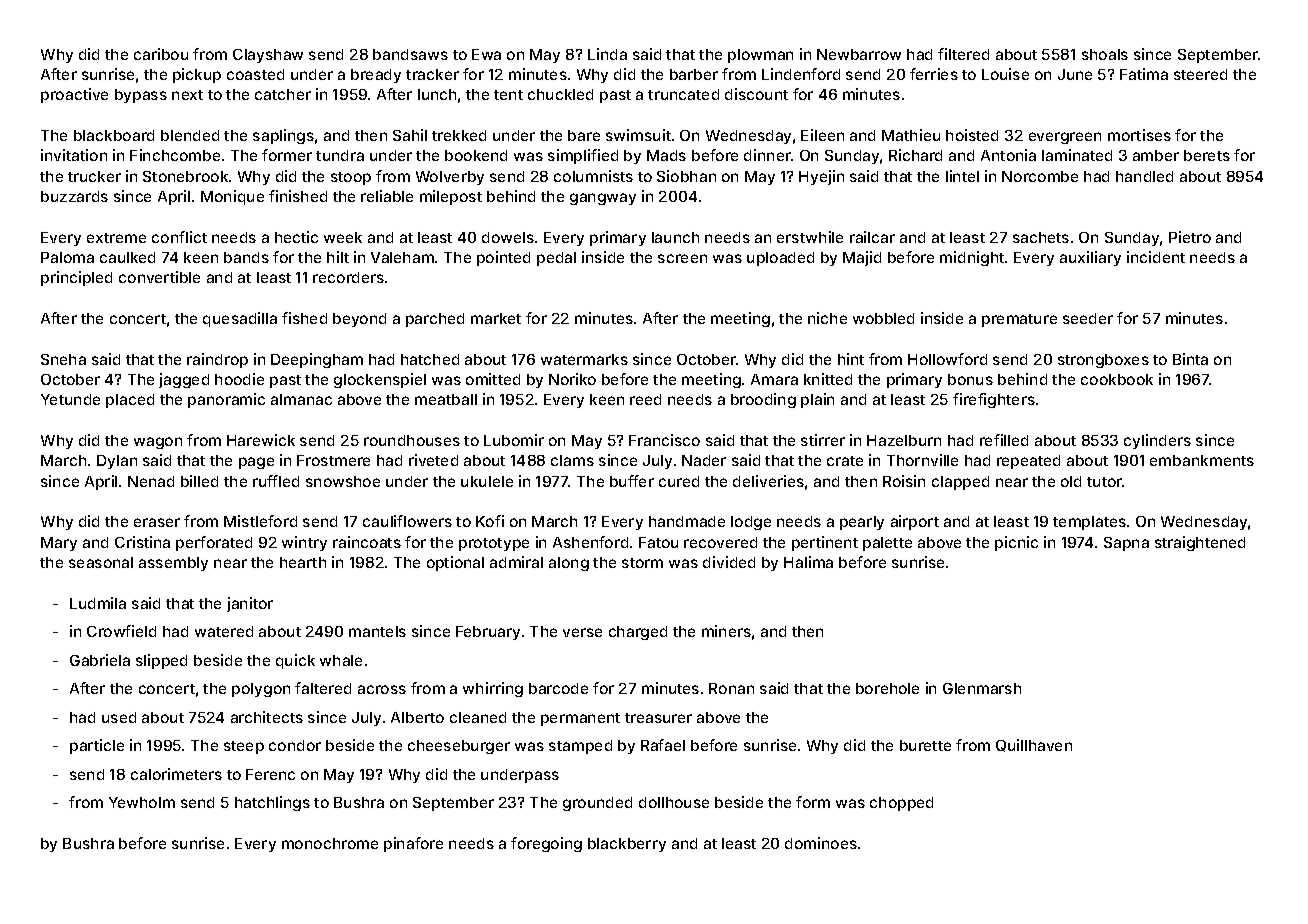  I want to click on lintel, so click(962, 176).
